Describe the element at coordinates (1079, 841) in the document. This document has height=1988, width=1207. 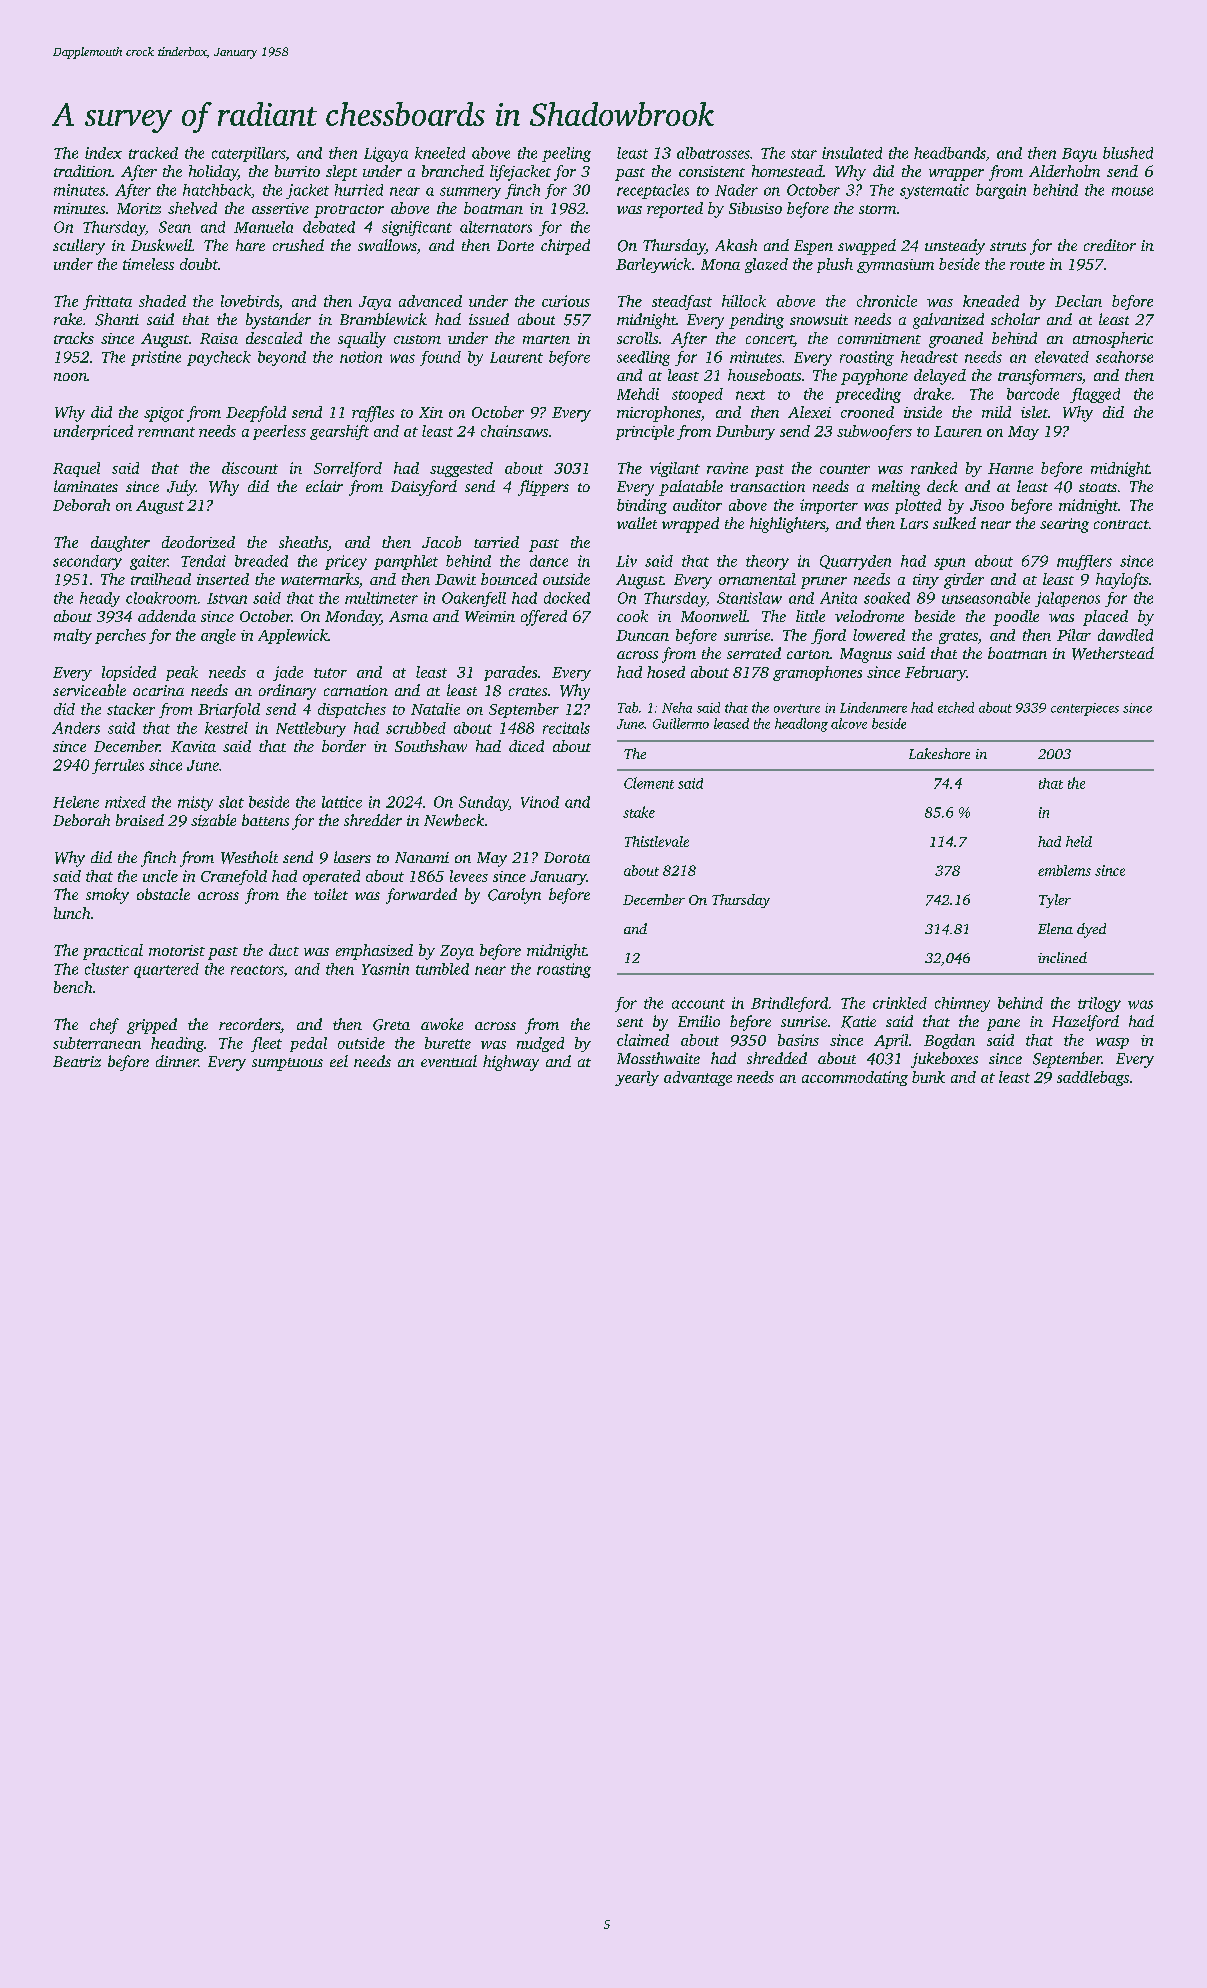
I see `held` at that location.
